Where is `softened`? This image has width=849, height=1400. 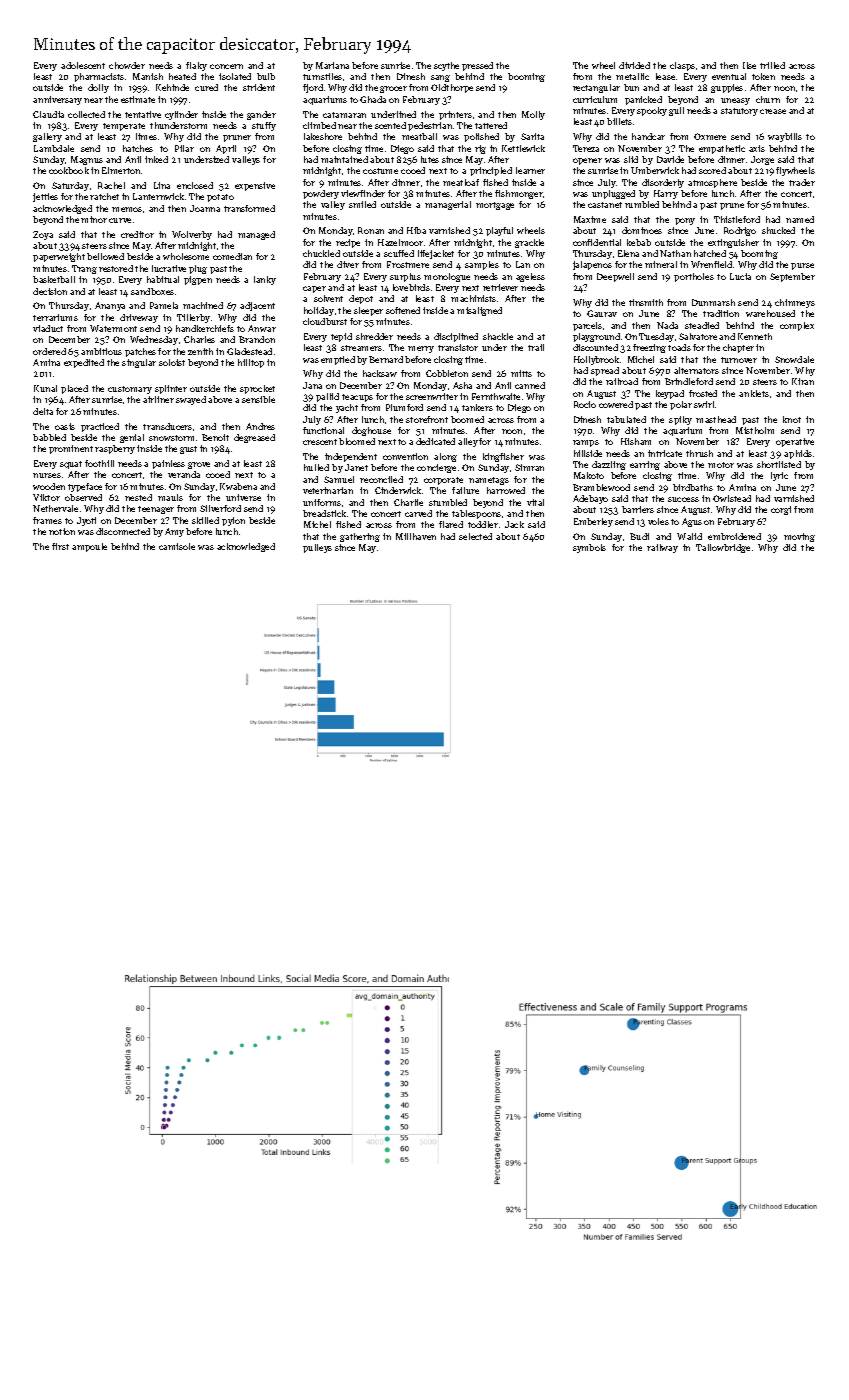
softened is located at coordinates (403, 310).
